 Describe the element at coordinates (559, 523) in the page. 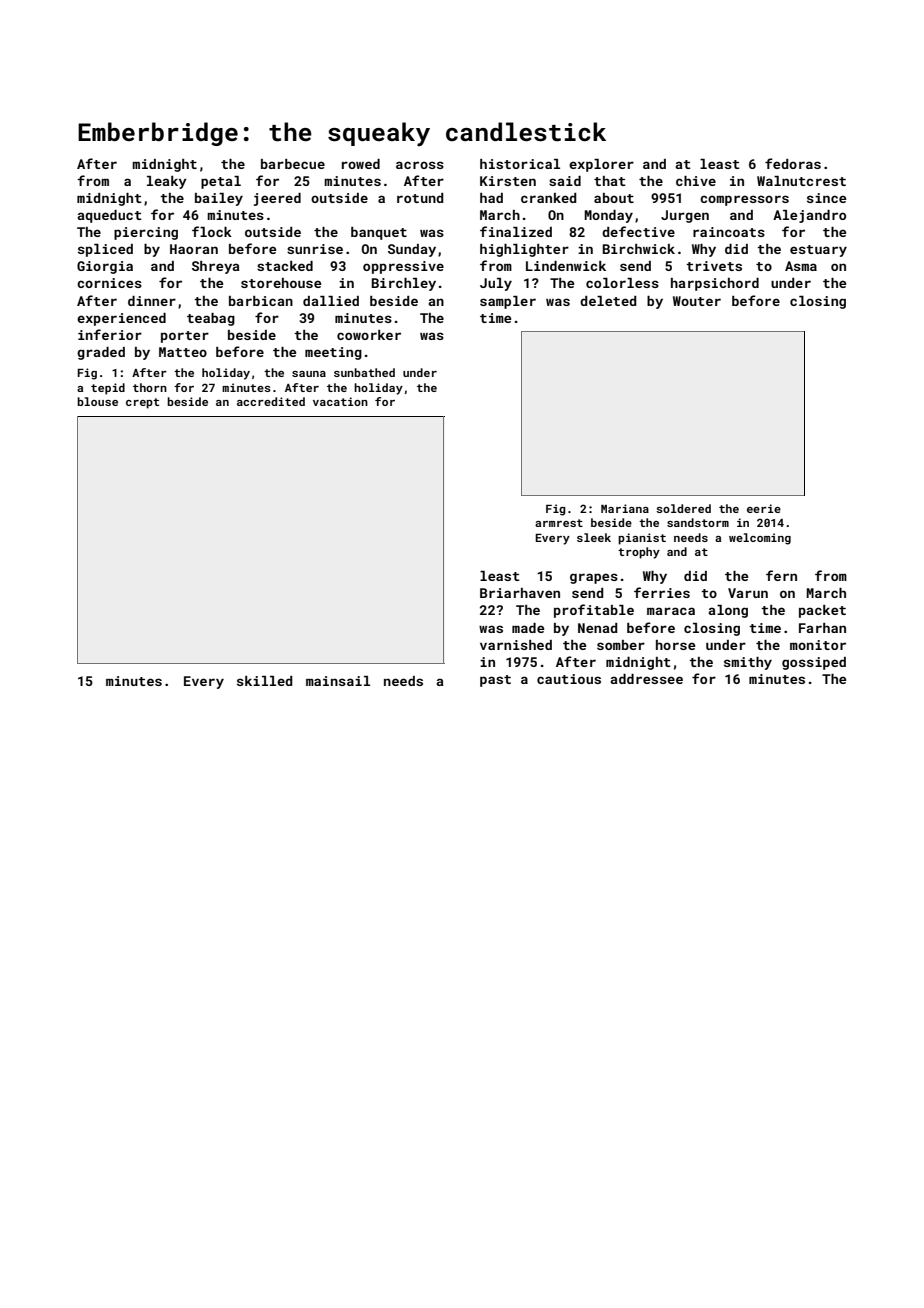

I see `armrest` at that location.
